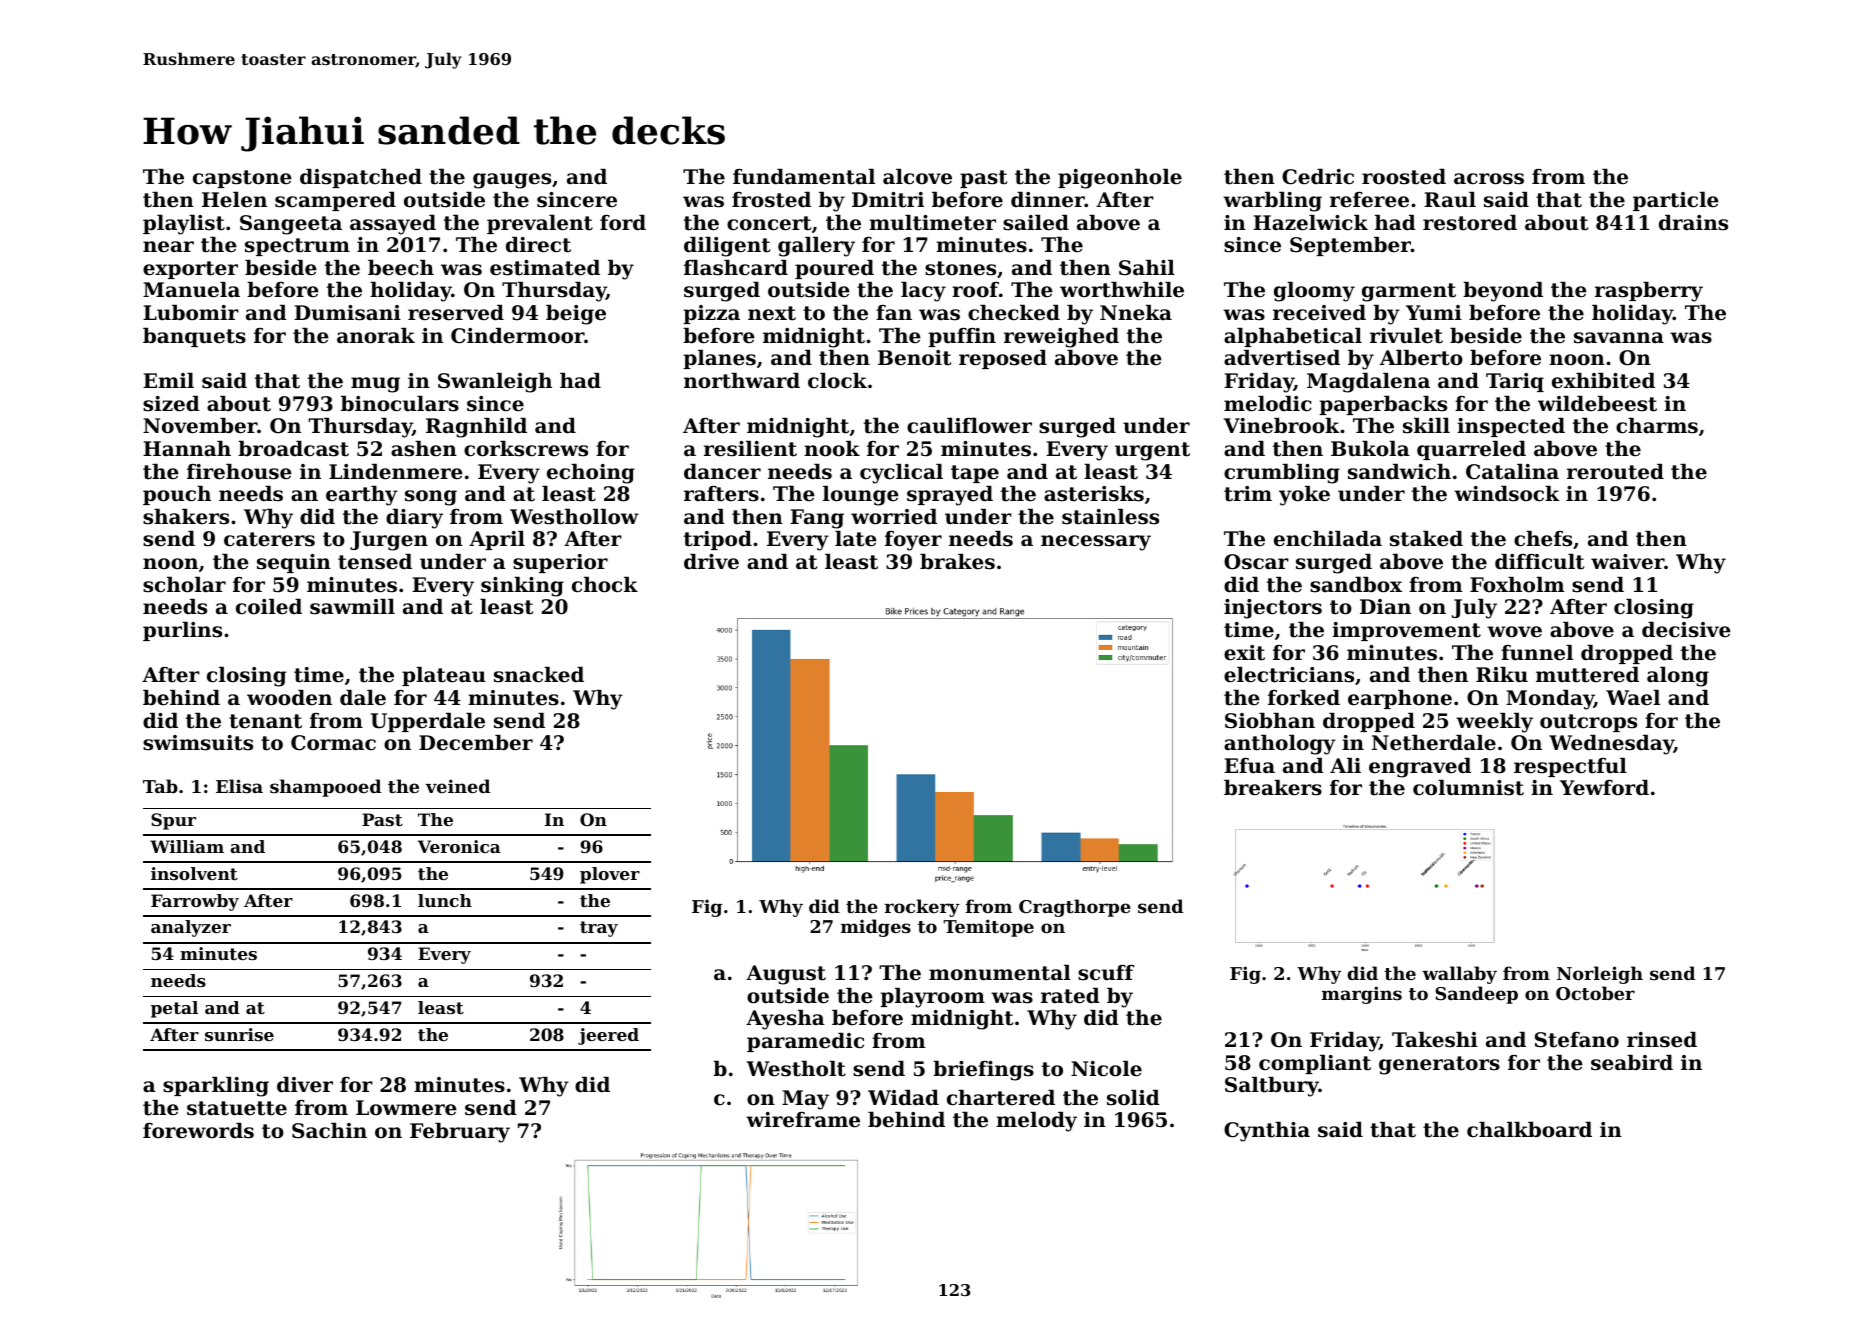 This image has width=1875, height=1325. I want to click on melody, so click(1036, 1122).
